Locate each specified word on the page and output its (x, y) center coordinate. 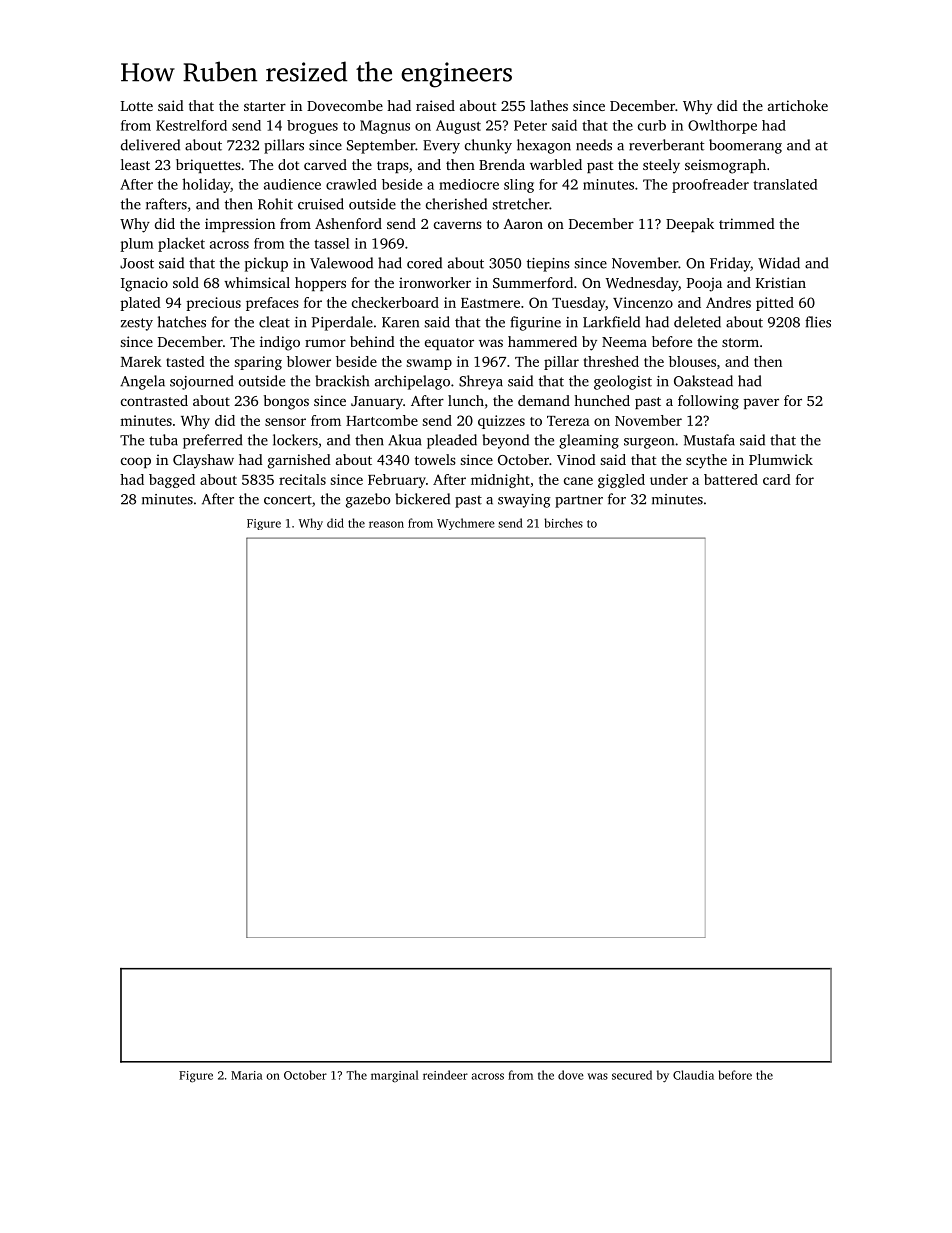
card (777, 479)
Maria (247, 1075)
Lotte (137, 106)
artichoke (798, 105)
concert (288, 500)
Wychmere (466, 524)
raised (435, 105)
